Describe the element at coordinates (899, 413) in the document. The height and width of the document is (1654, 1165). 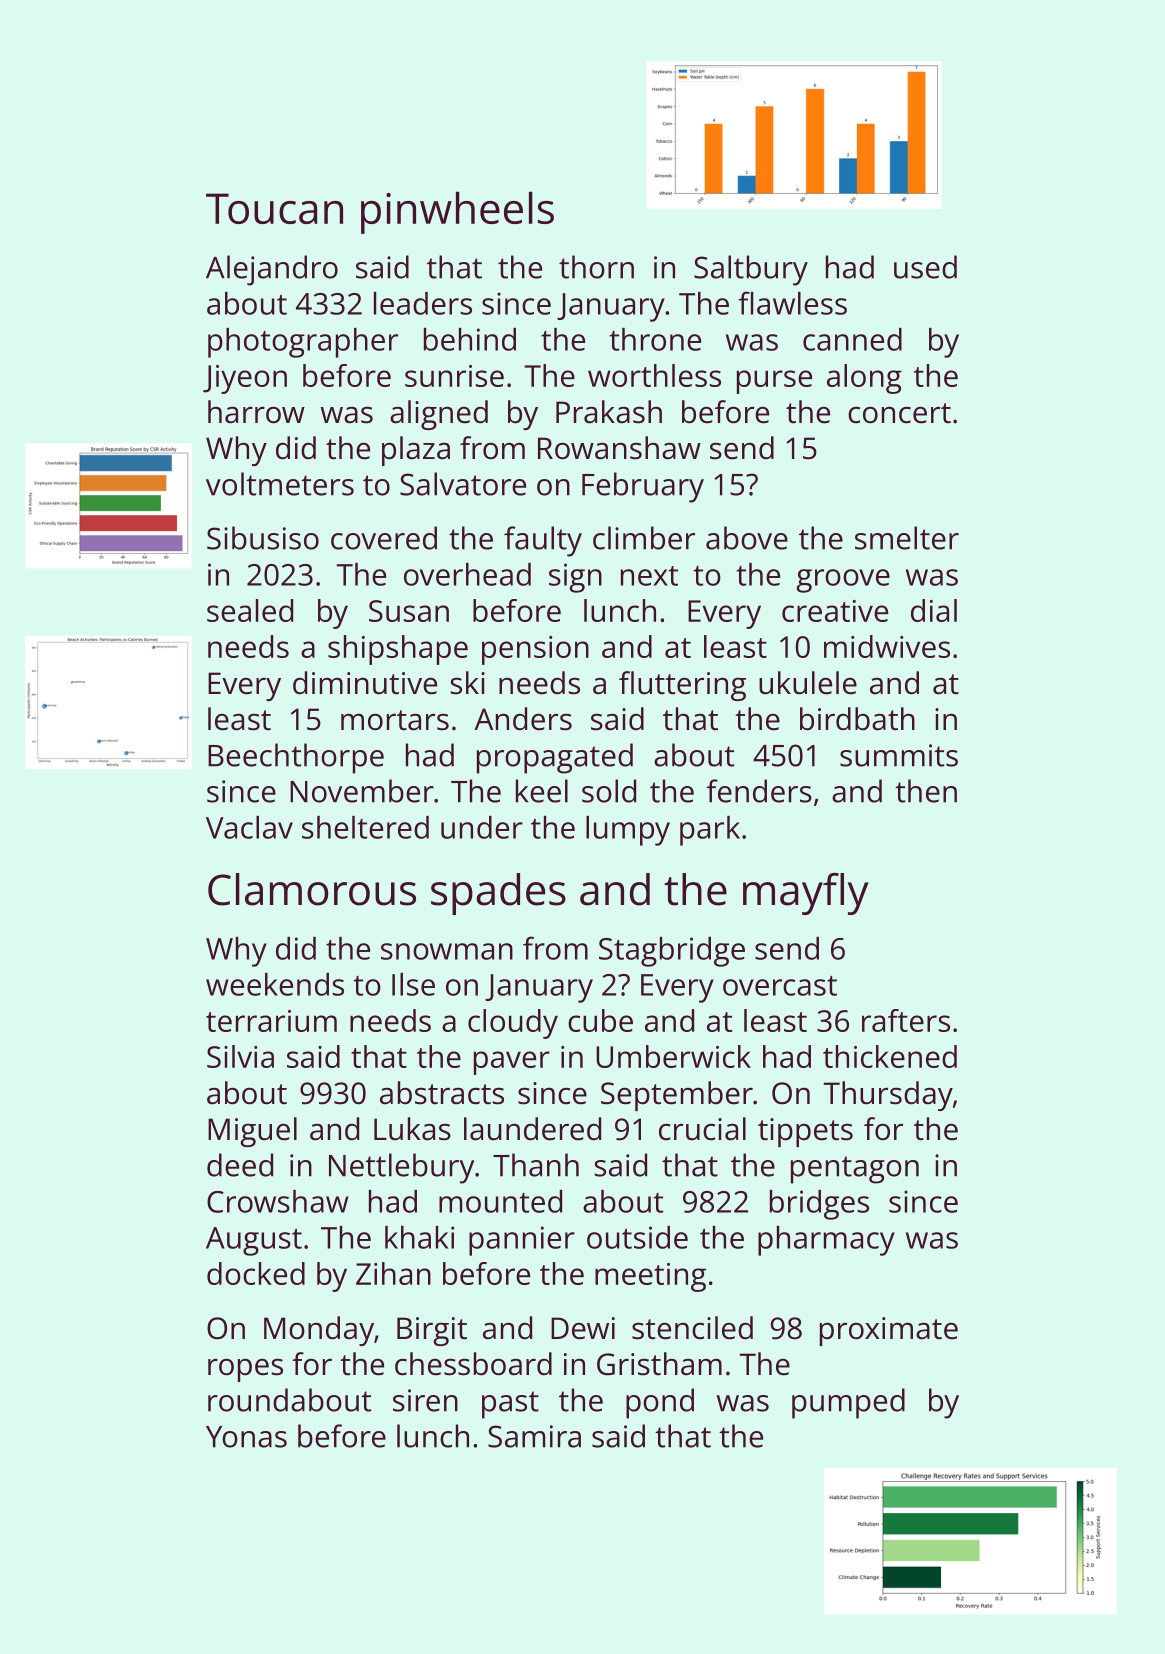
I see `concert` at that location.
